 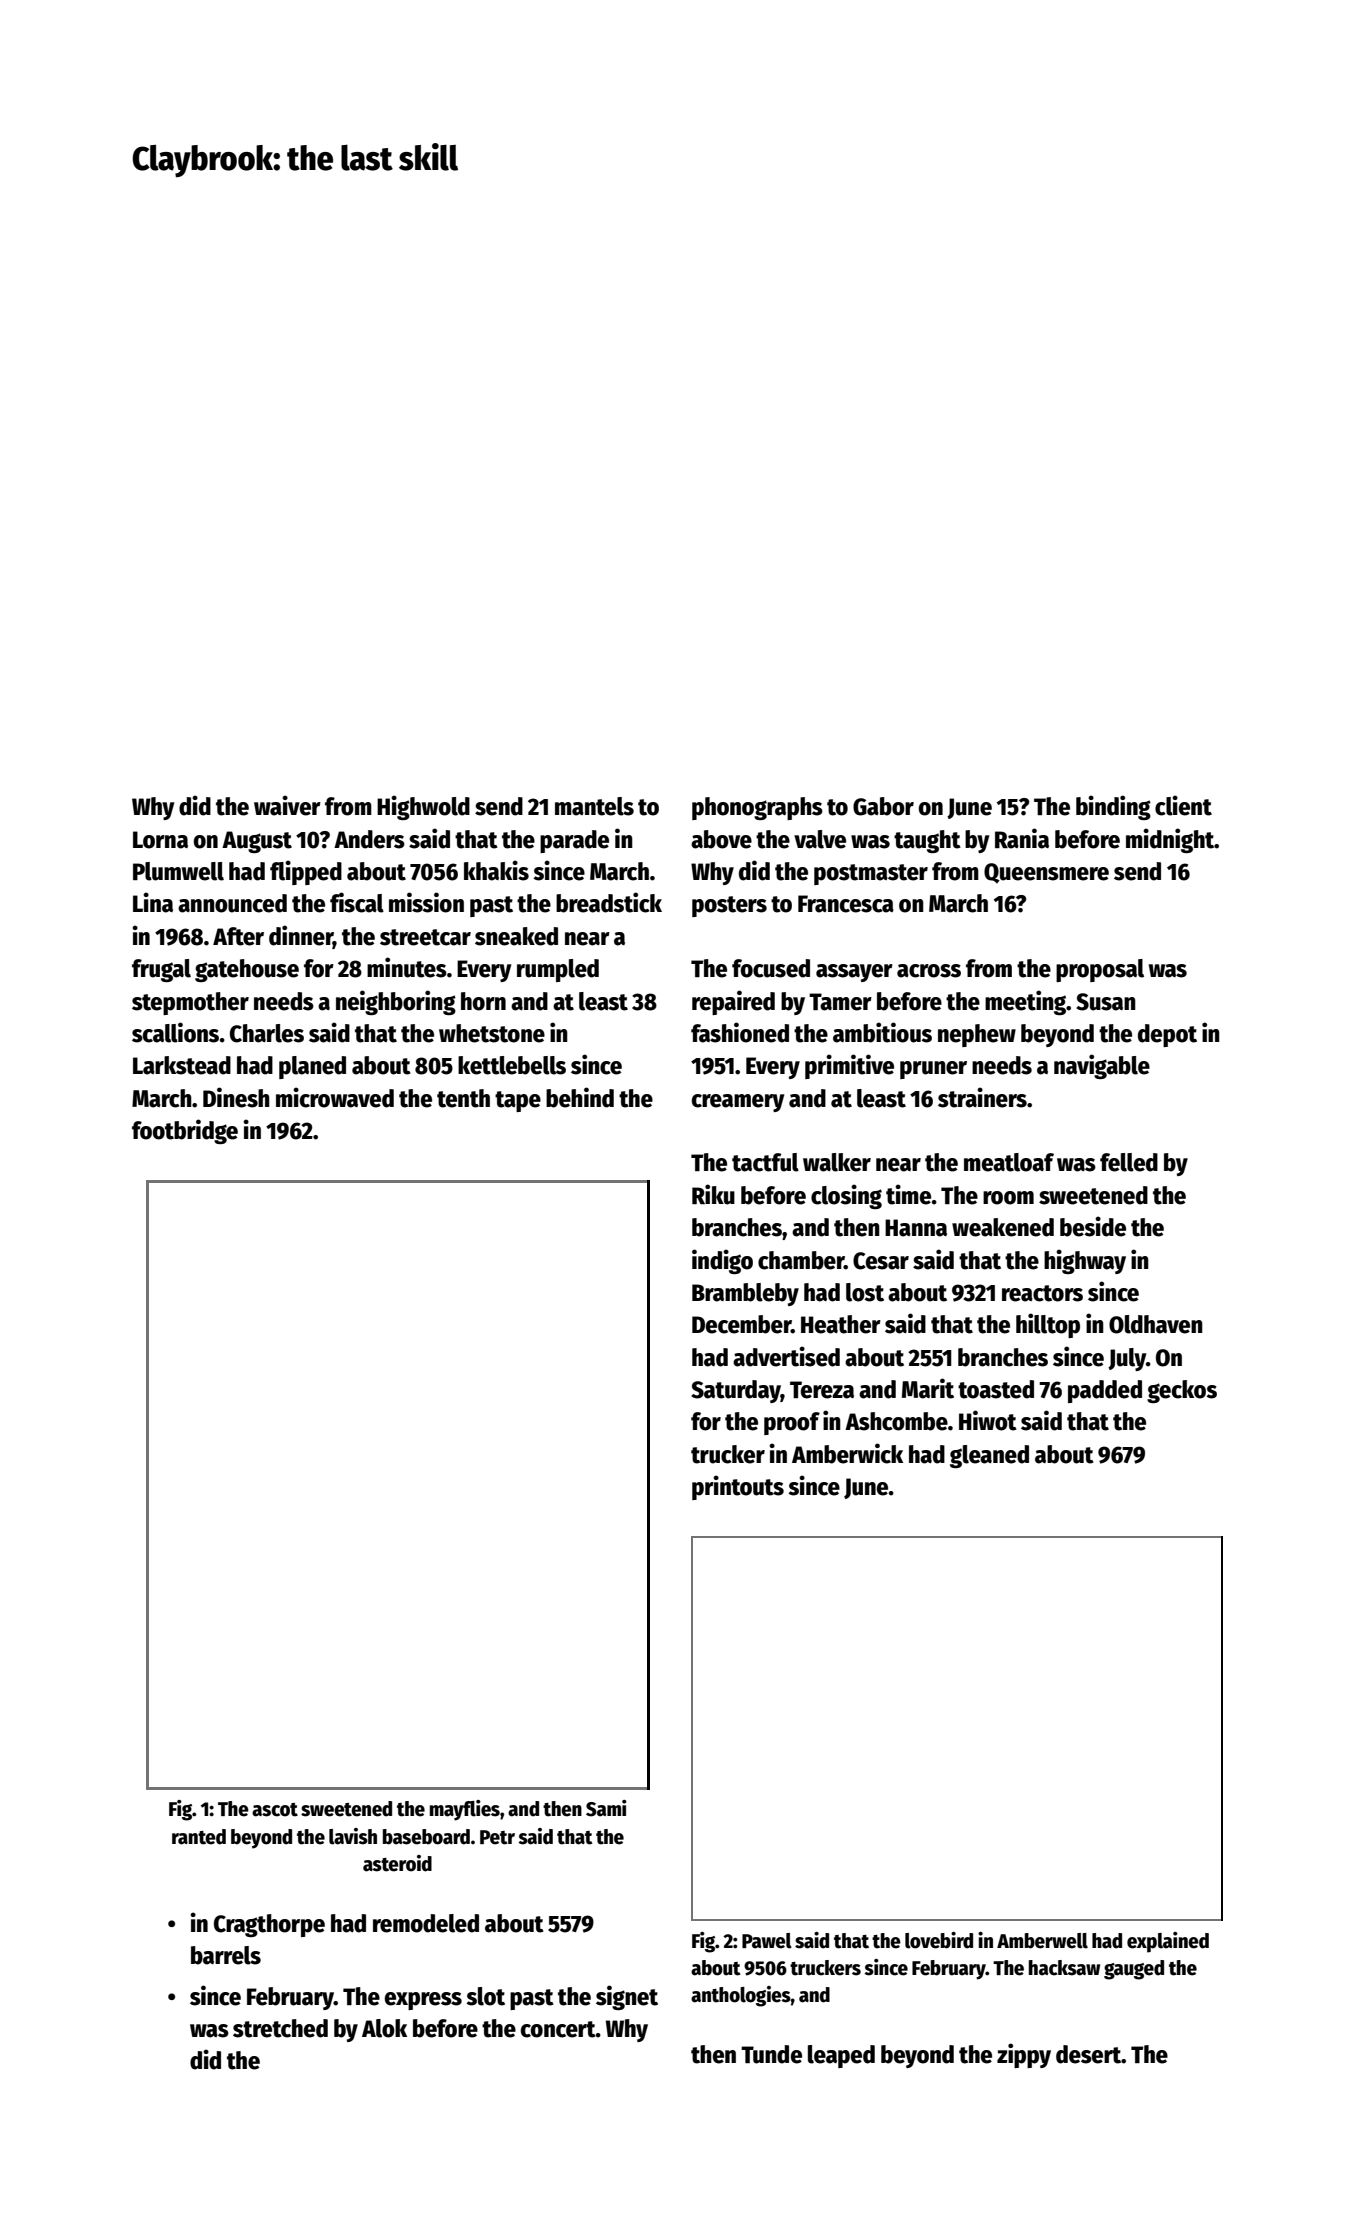 I want to click on Saturday, so click(x=736, y=1391).
